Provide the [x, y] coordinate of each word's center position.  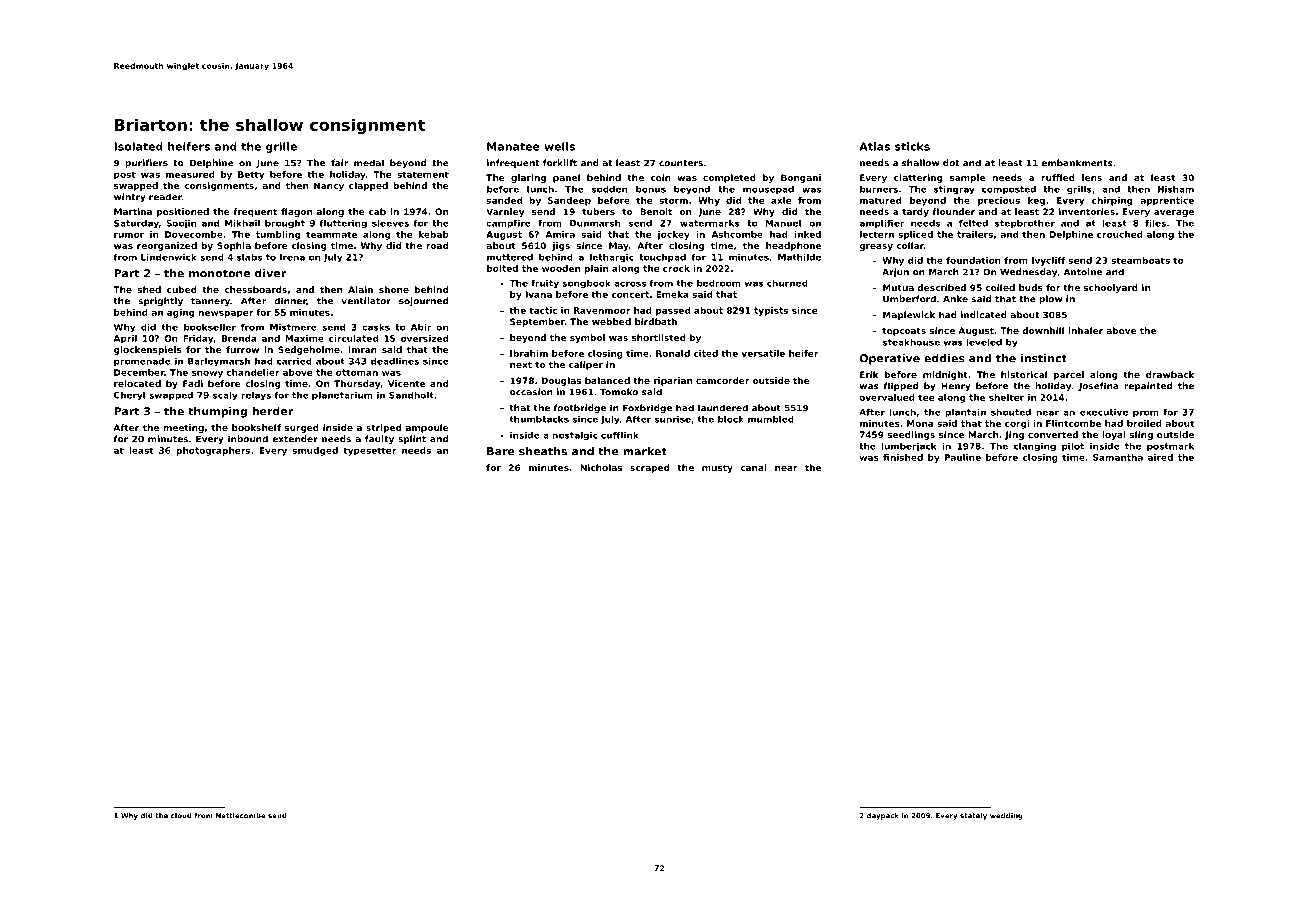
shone [394, 289]
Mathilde [799, 257]
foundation [973, 260]
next [521, 364]
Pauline [963, 457]
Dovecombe [194, 234]
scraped [649, 468]
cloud [181, 816]
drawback [1170, 374]
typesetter [370, 451]
